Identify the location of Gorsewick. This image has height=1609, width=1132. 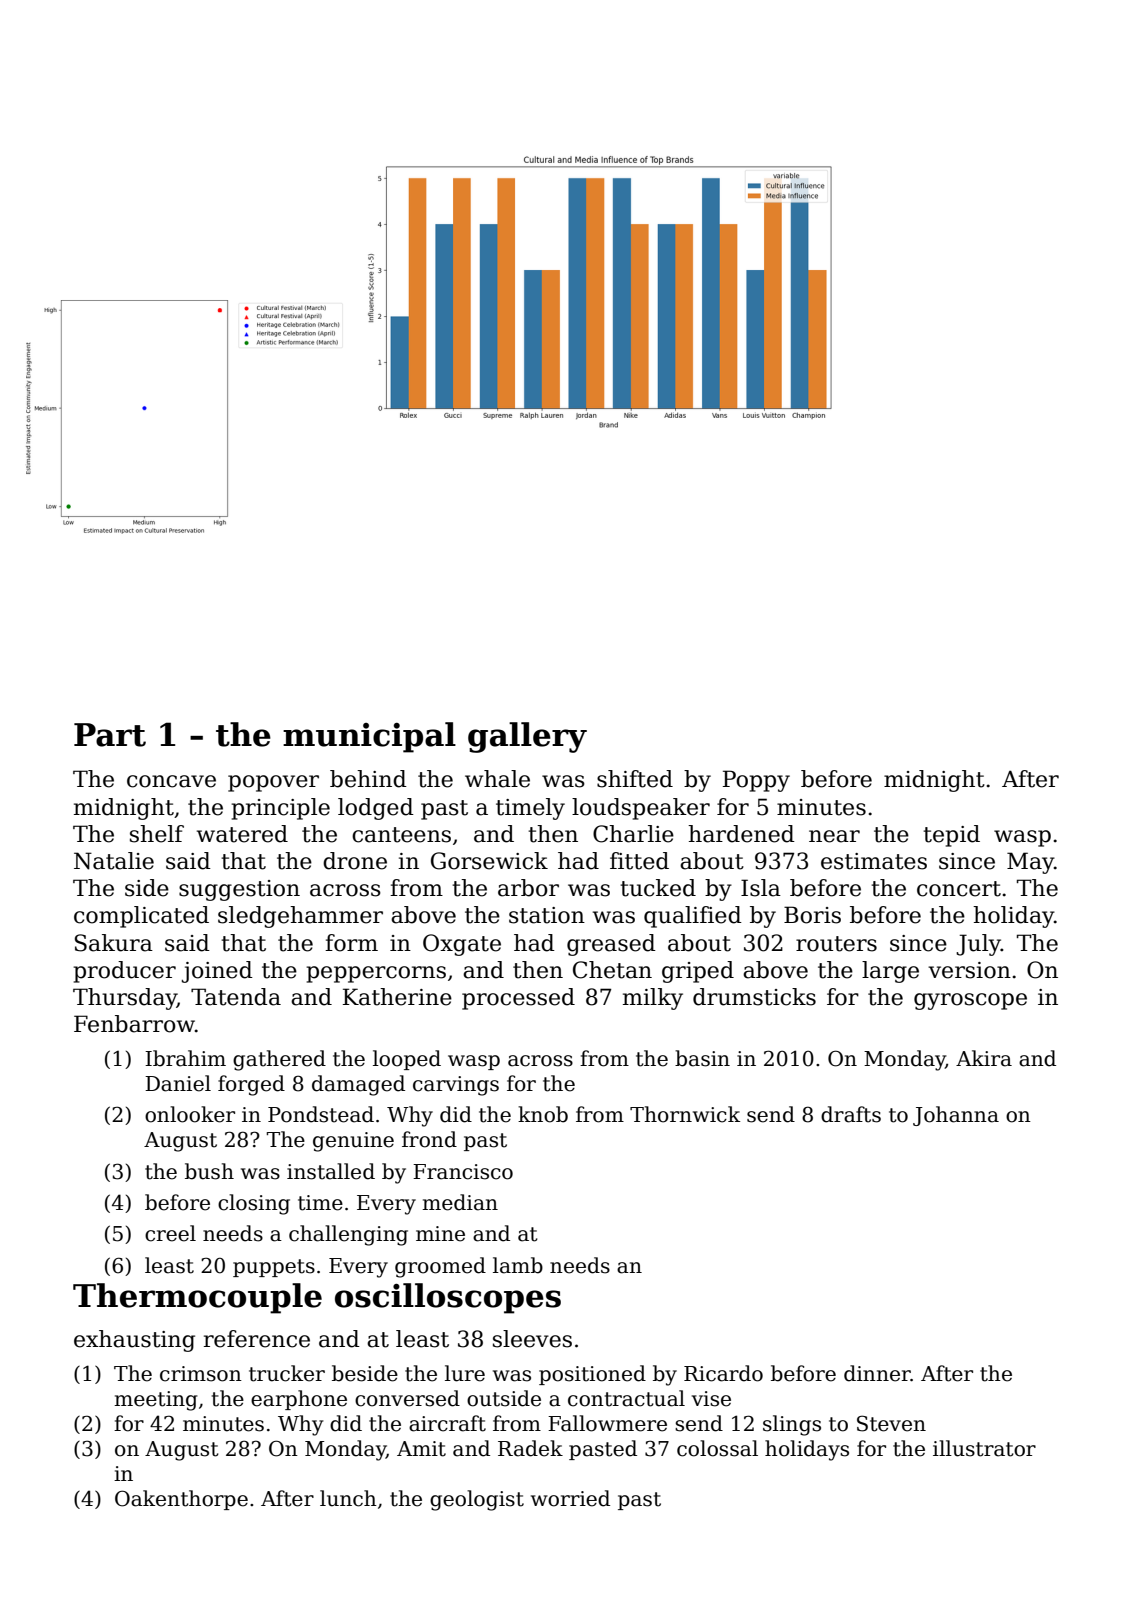
(489, 861).
